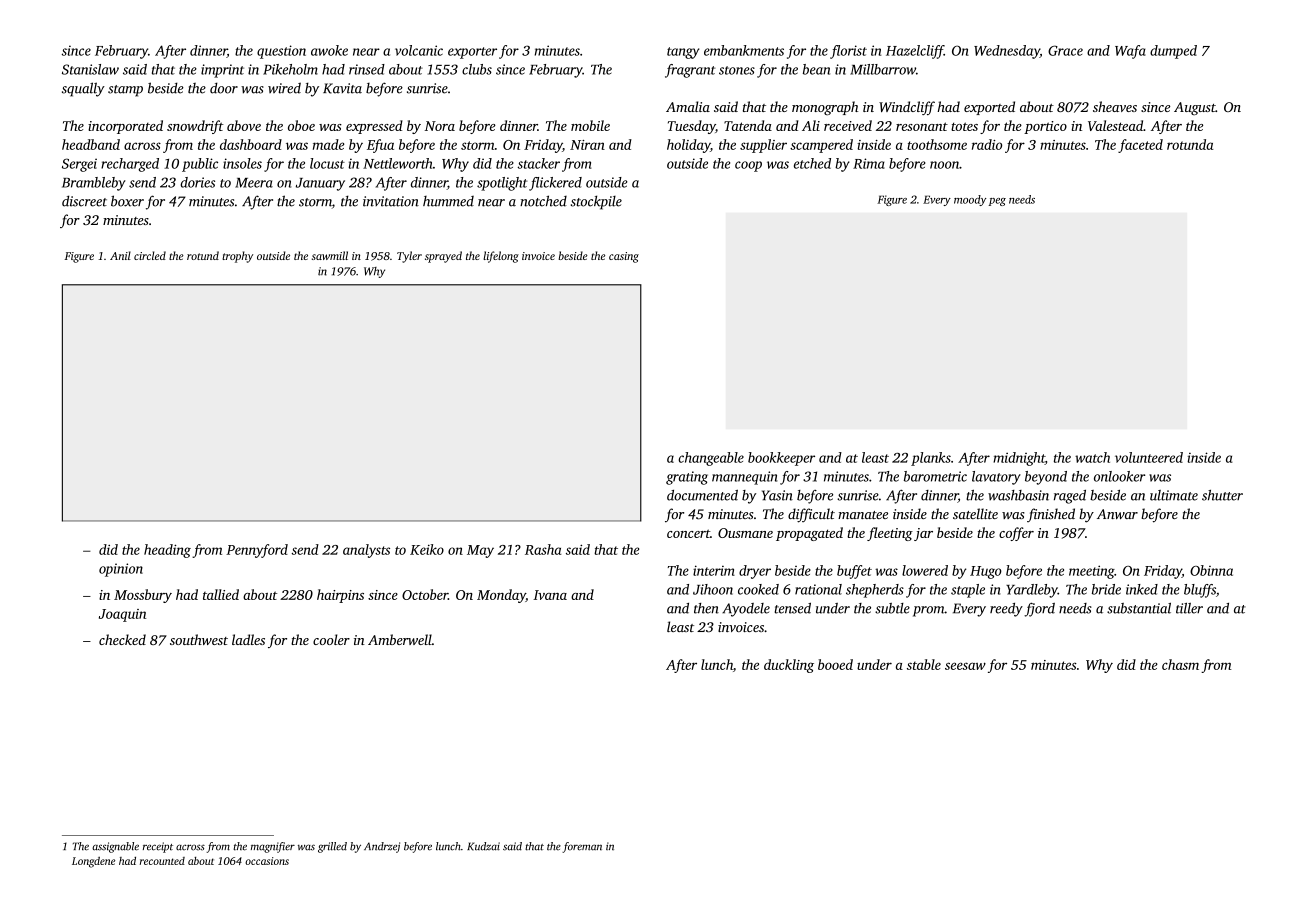  Describe the element at coordinates (915, 52) in the image. I see `Hazelcliff` at that location.
